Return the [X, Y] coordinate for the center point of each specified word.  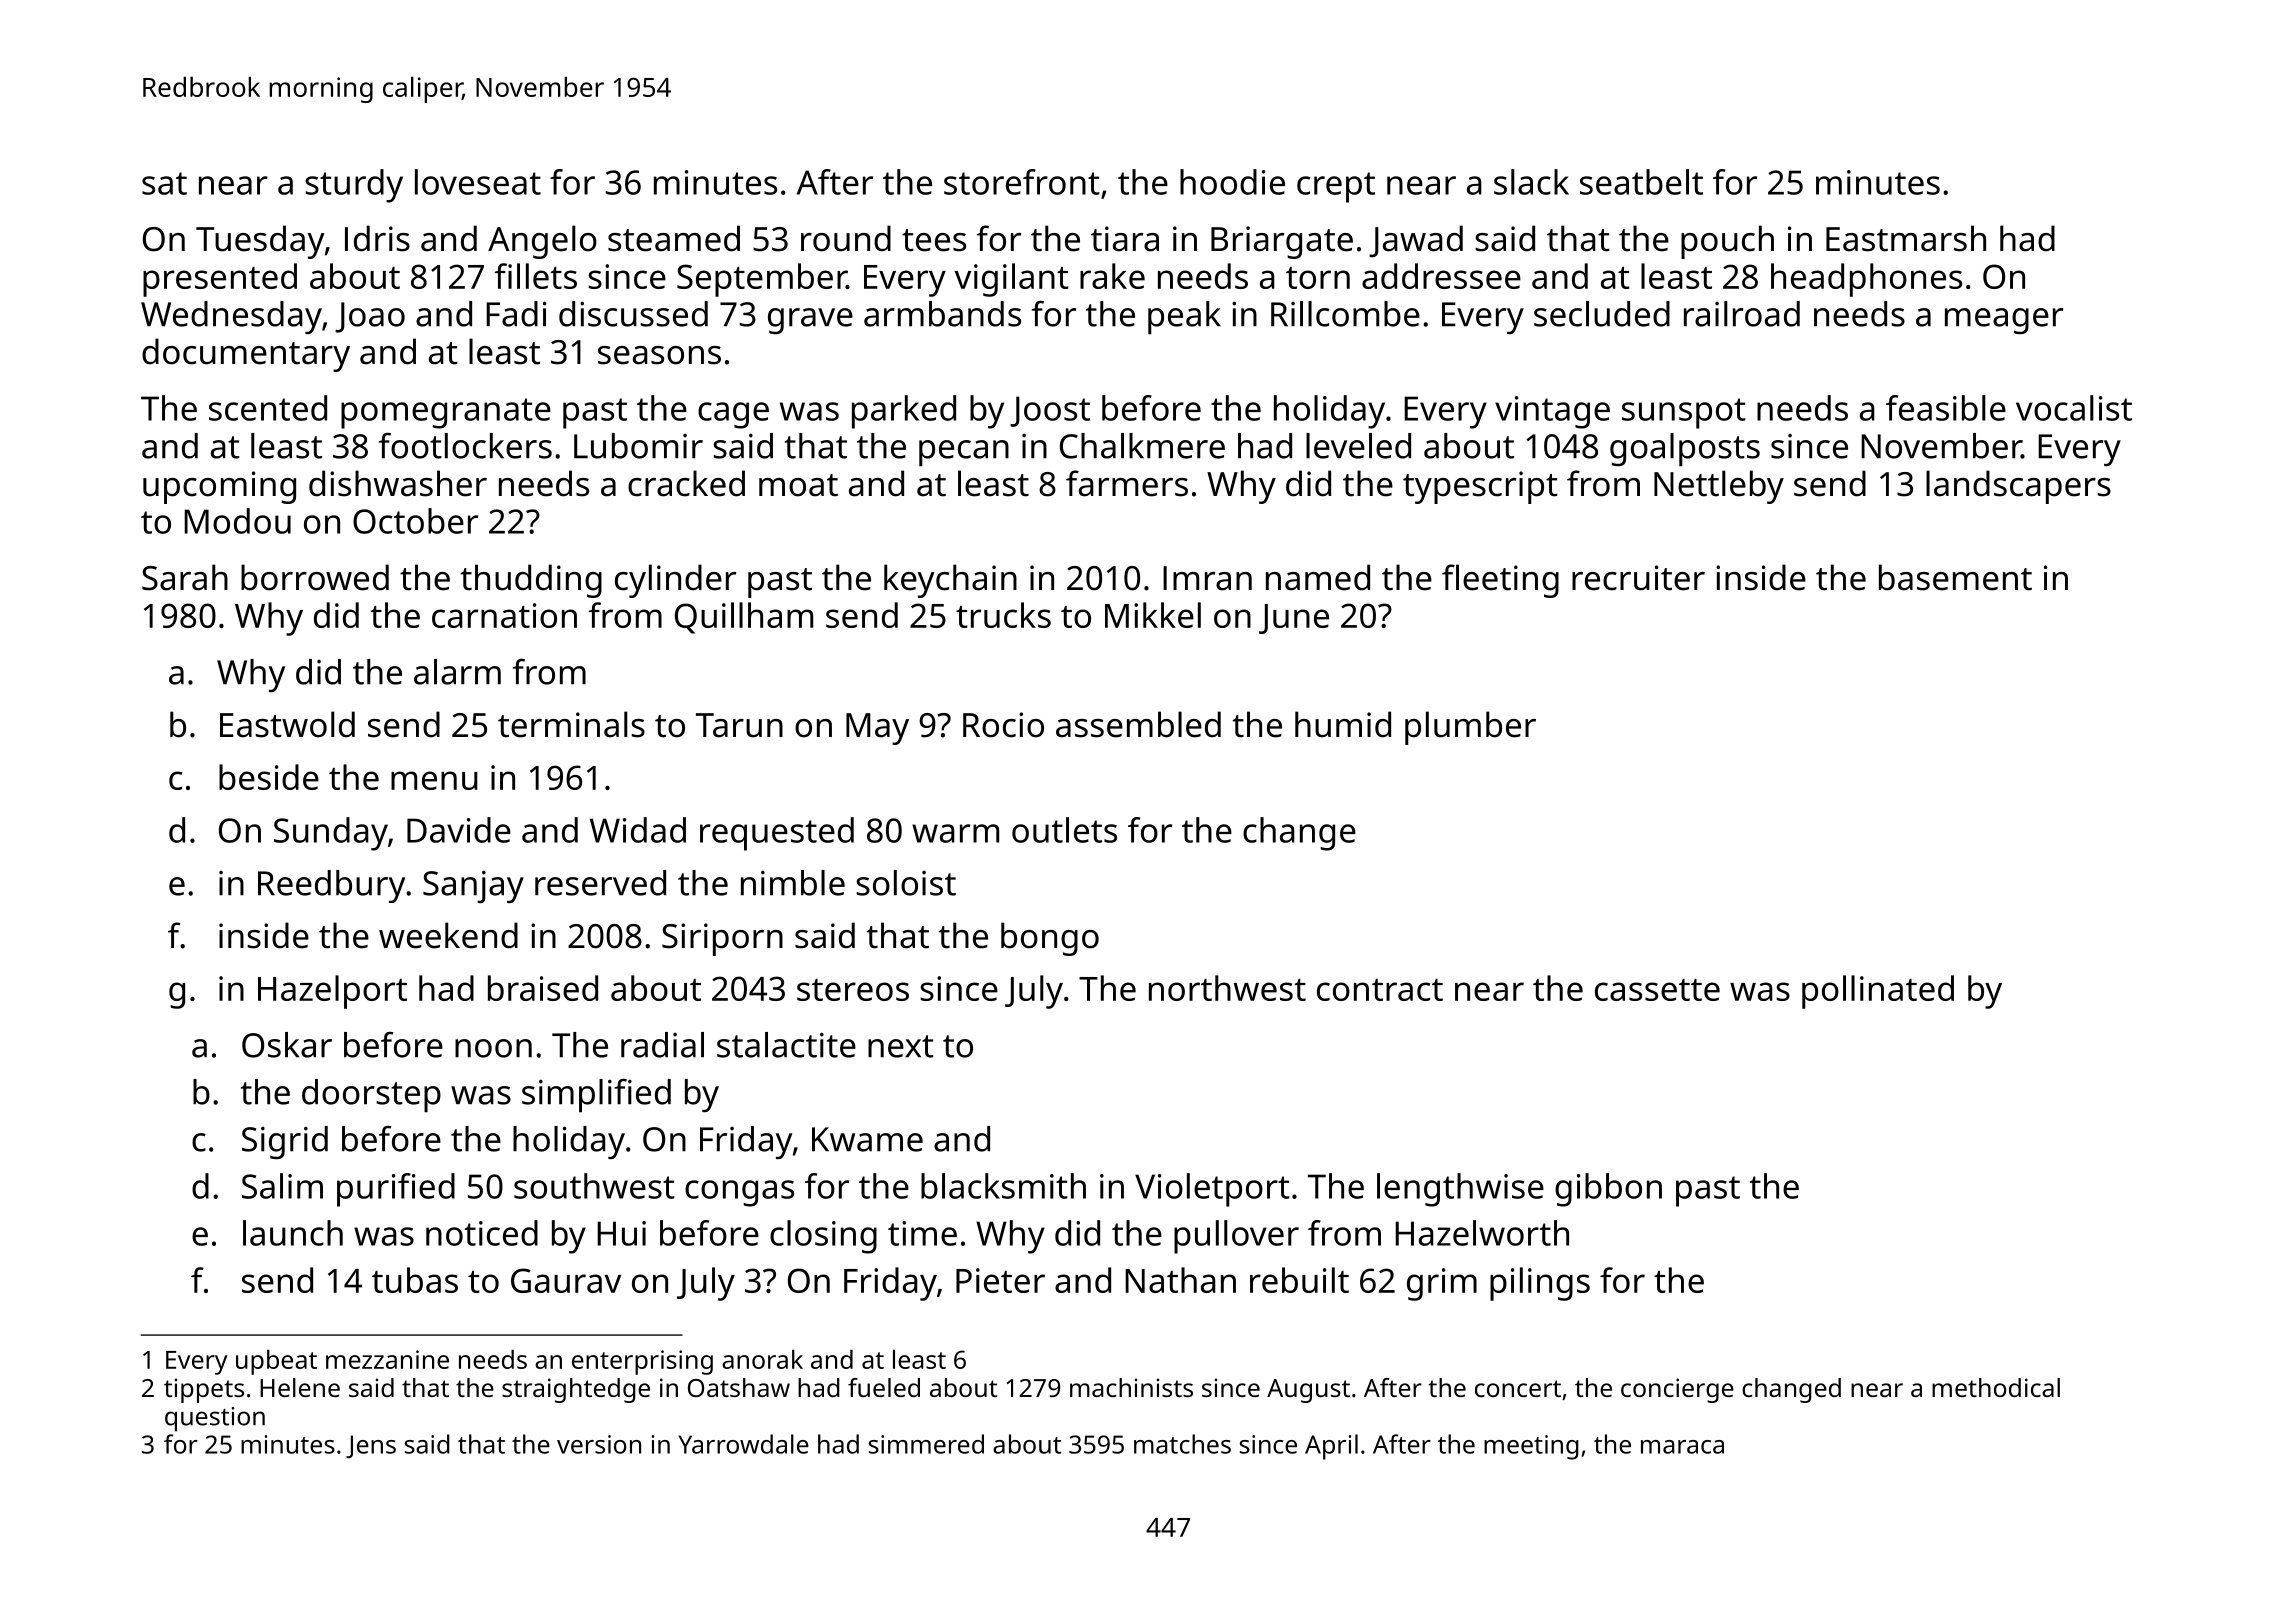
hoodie [1232, 182]
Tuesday [260, 242]
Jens [371, 1446]
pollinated [1878, 992]
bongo [1050, 939]
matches [1182, 1444]
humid [1343, 724]
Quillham [744, 618]
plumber [1470, 728]
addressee [1441, 276]
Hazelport [332, 992]
